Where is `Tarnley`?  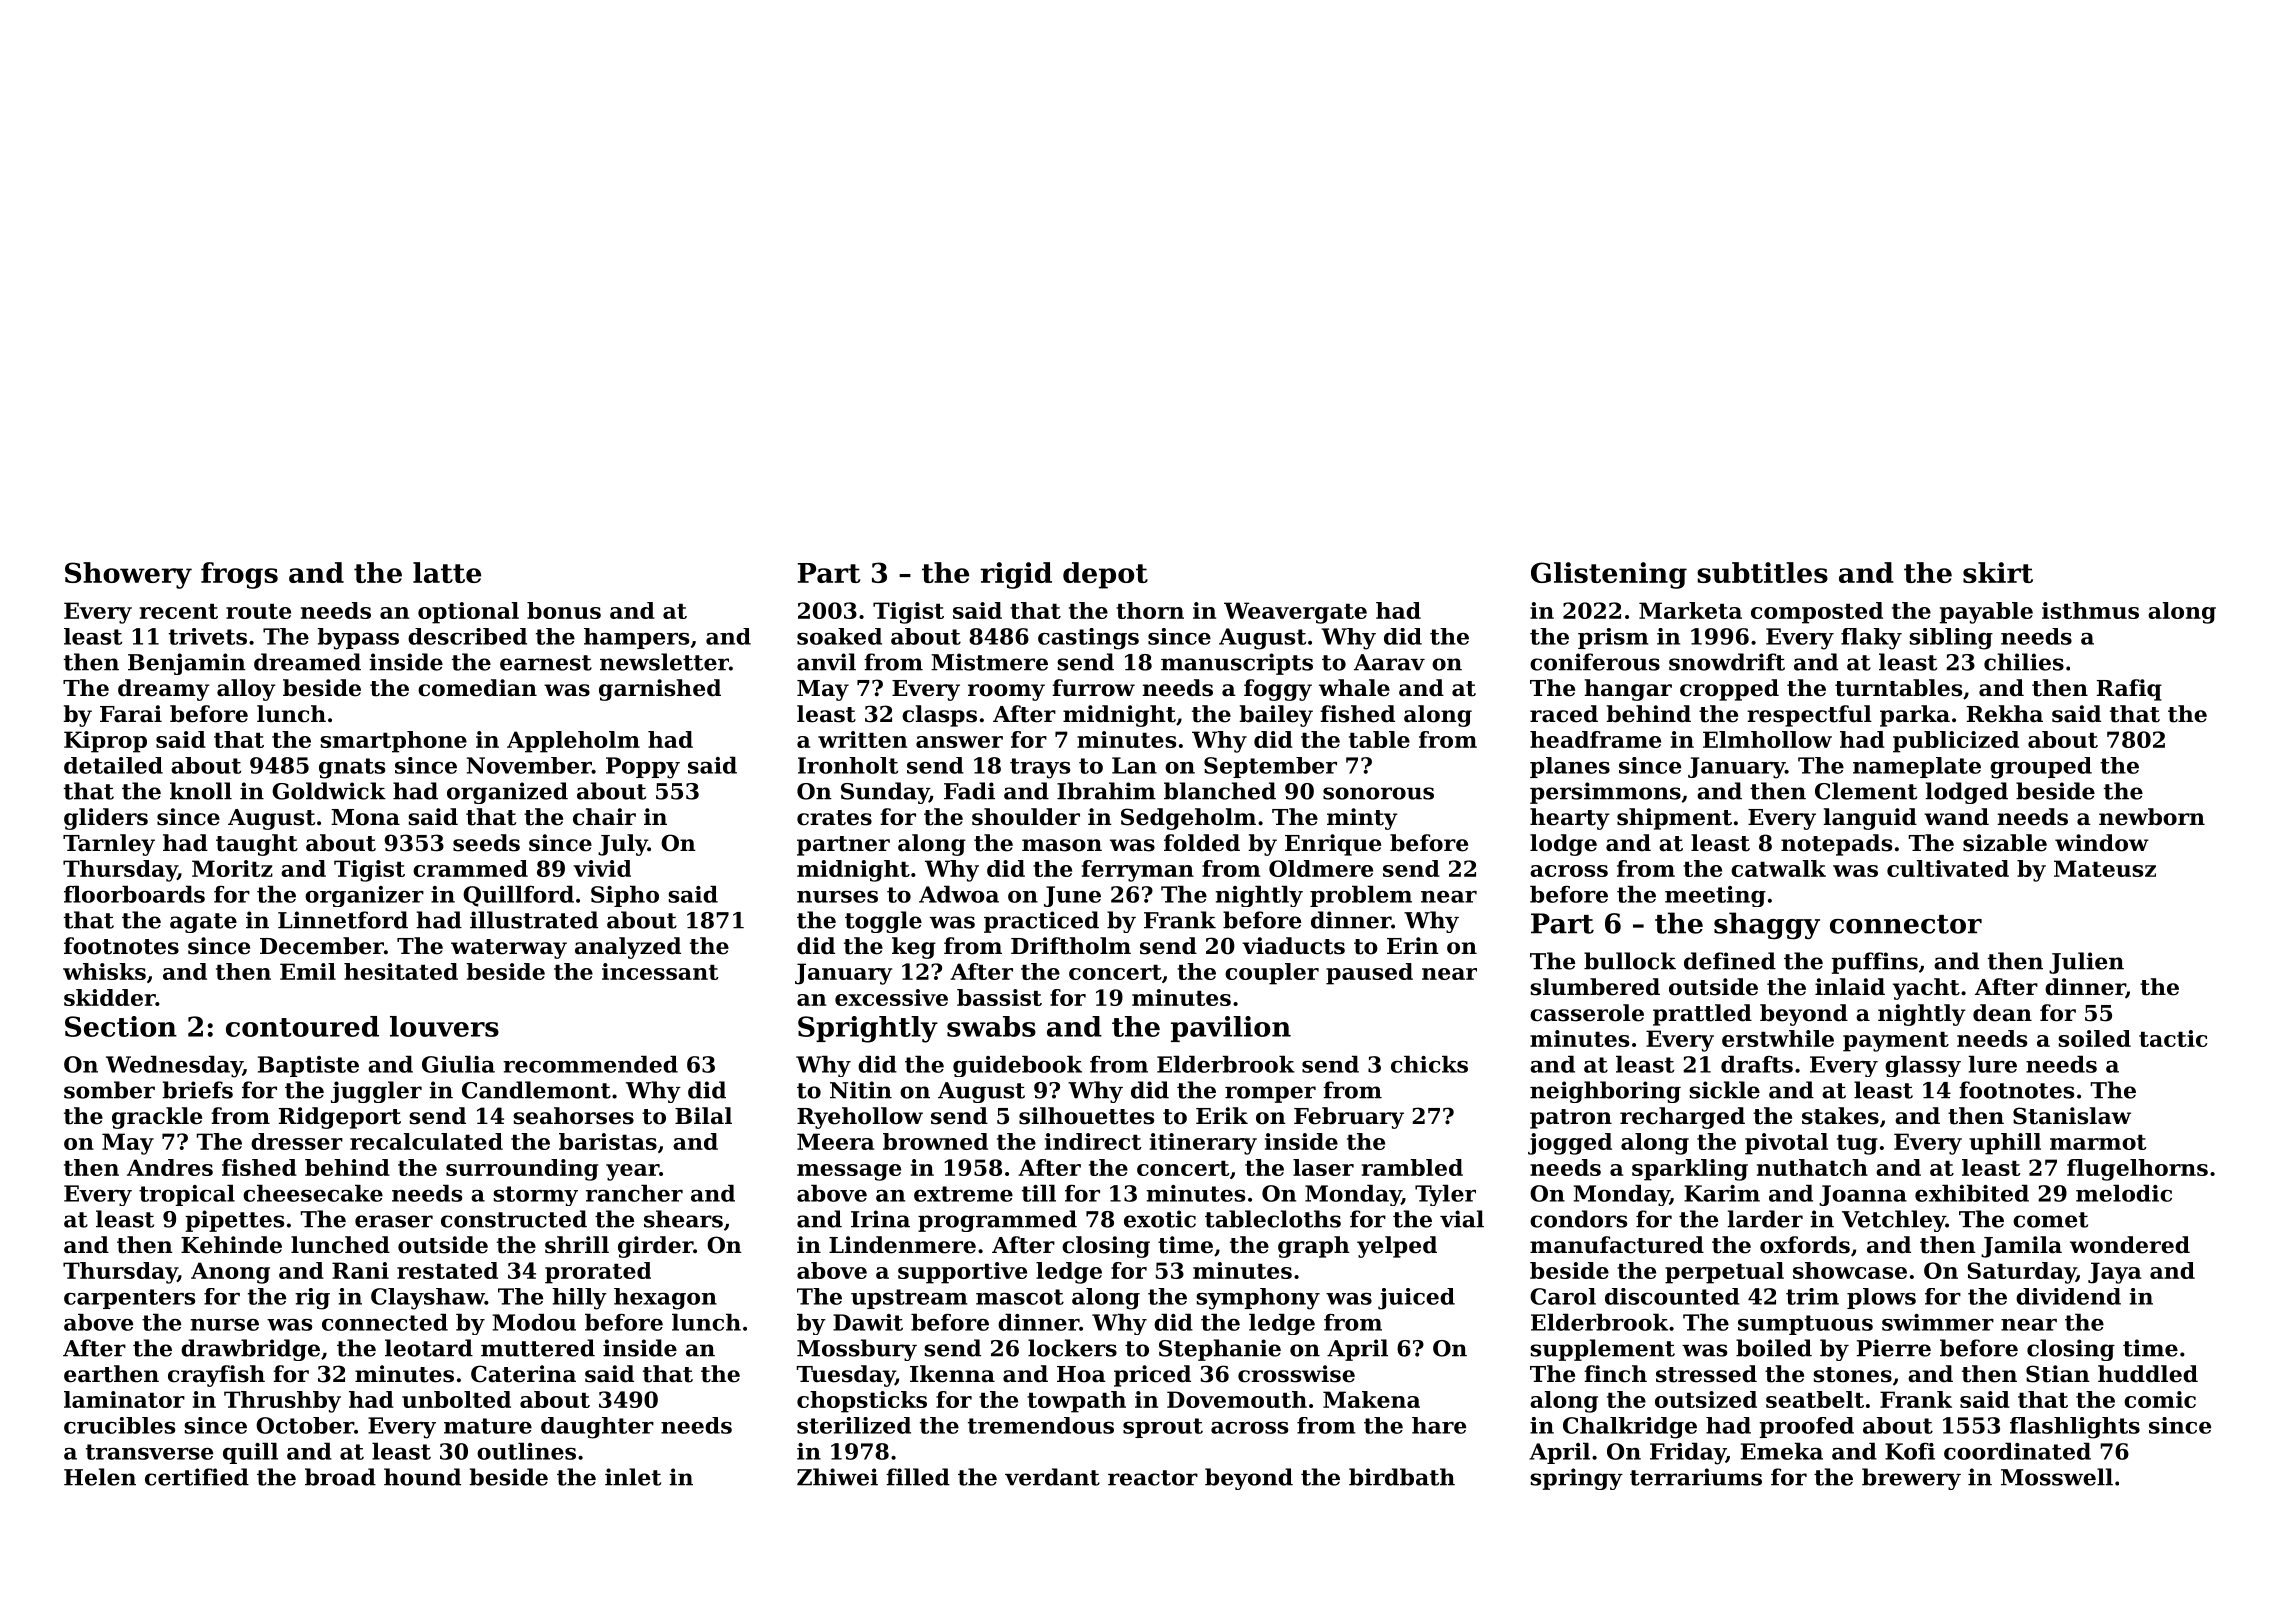
Tarnley is located at coordinates (109, 845).
